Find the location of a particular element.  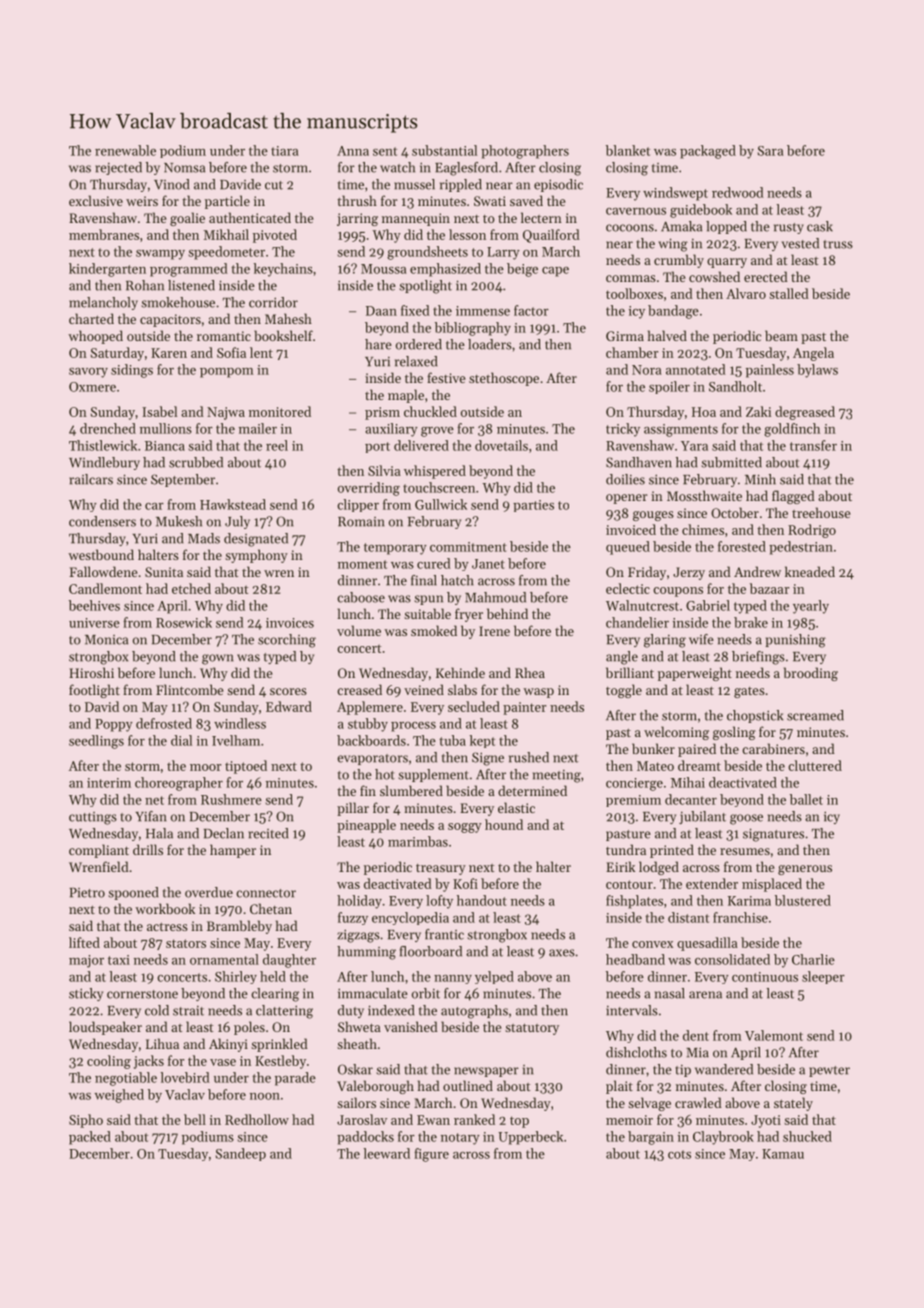

lent is located at coordinates (261, 352).
